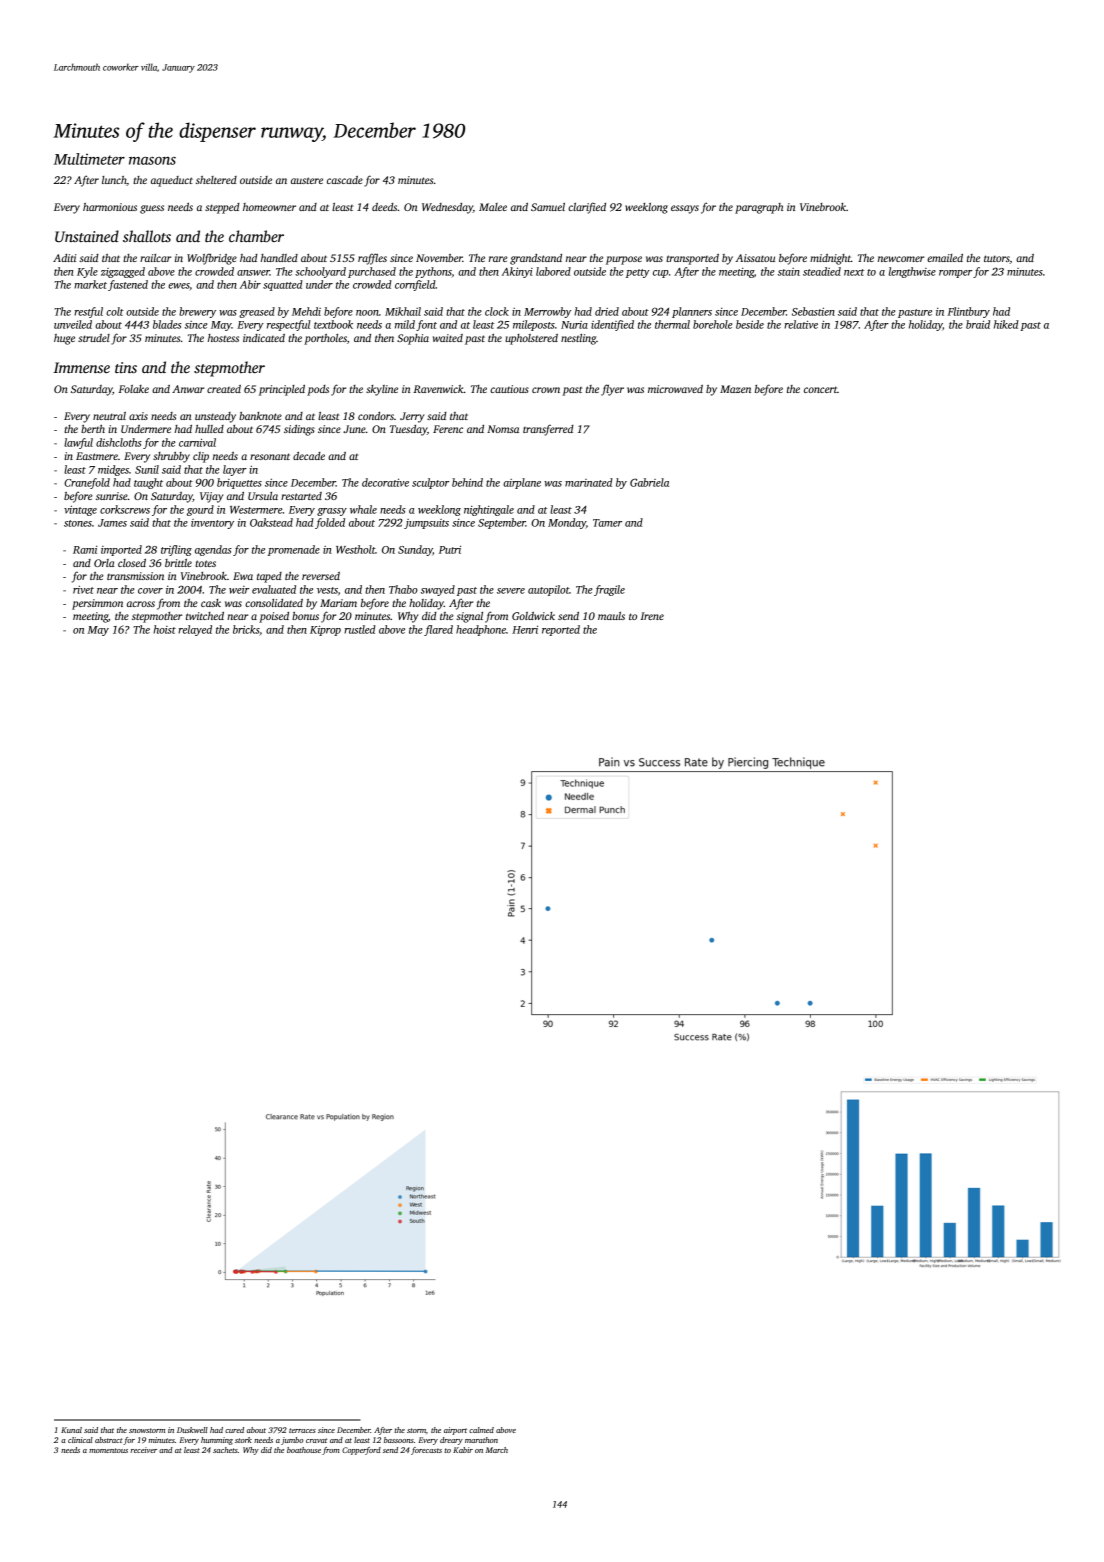 Image resolution: width=1104 pixels, height=1562 pixels. Describe the element at coordinates (652, 616) in the screenshot. I see `Irene` at that location.
